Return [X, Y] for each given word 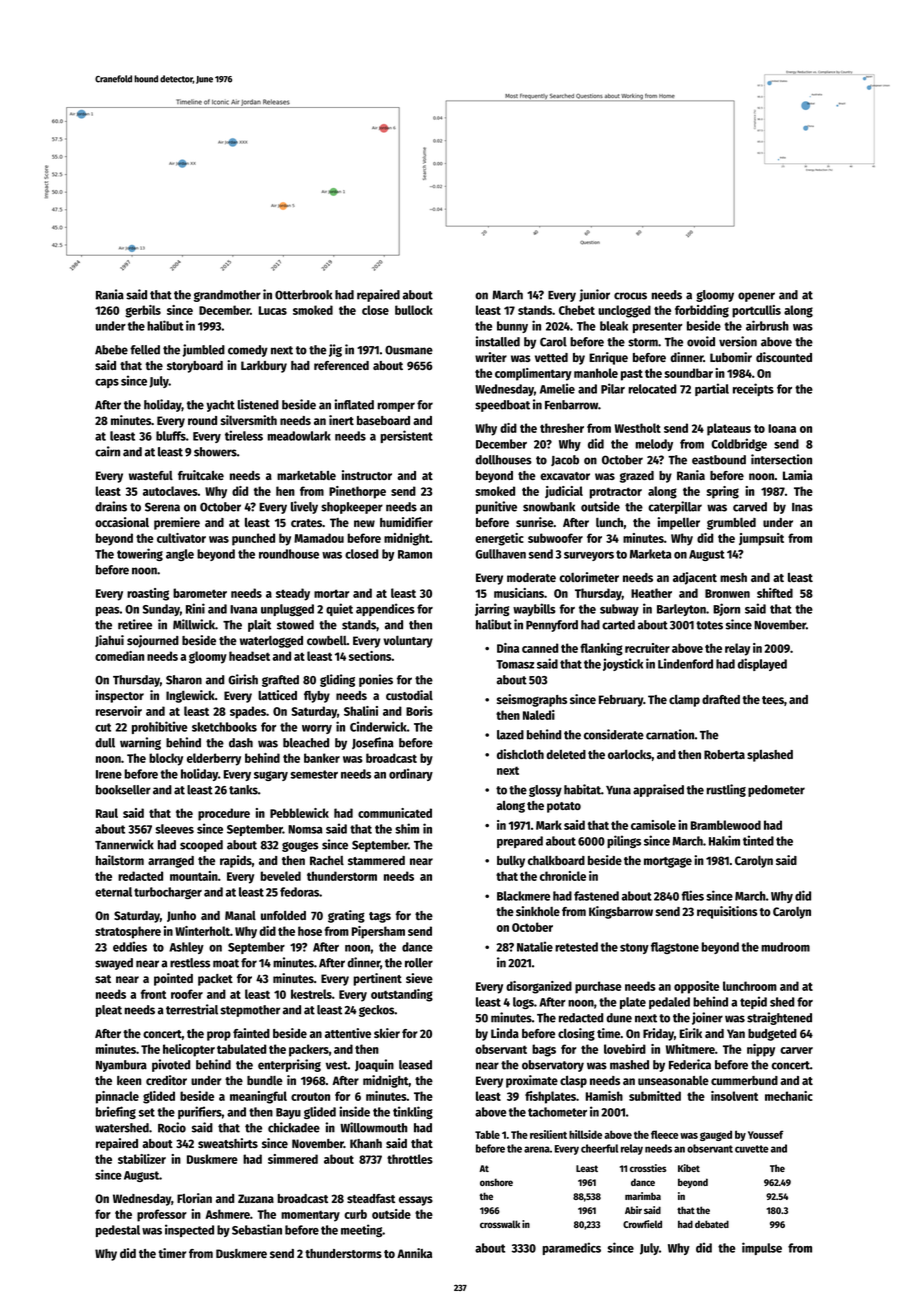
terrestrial [192, 1009]
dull [105, 743]
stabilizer [142, 1159]
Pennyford [552, 626]
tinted [758, 840]
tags [380, 917]
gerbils [143, 311]
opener [756, 297]
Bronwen [727, 593]
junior [594, 295]
